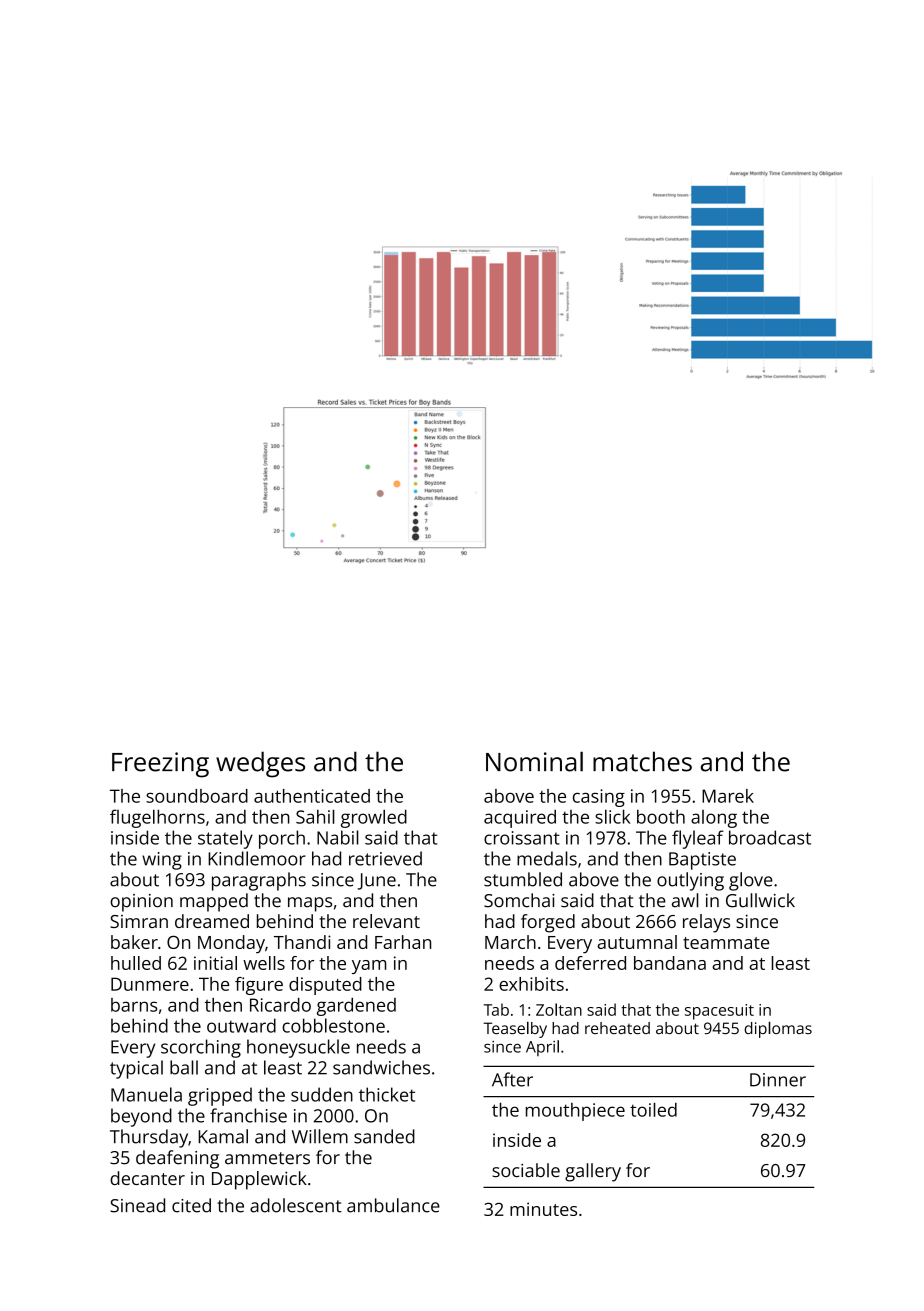  I want to click on honeysuckle, so click(298, 1048).
